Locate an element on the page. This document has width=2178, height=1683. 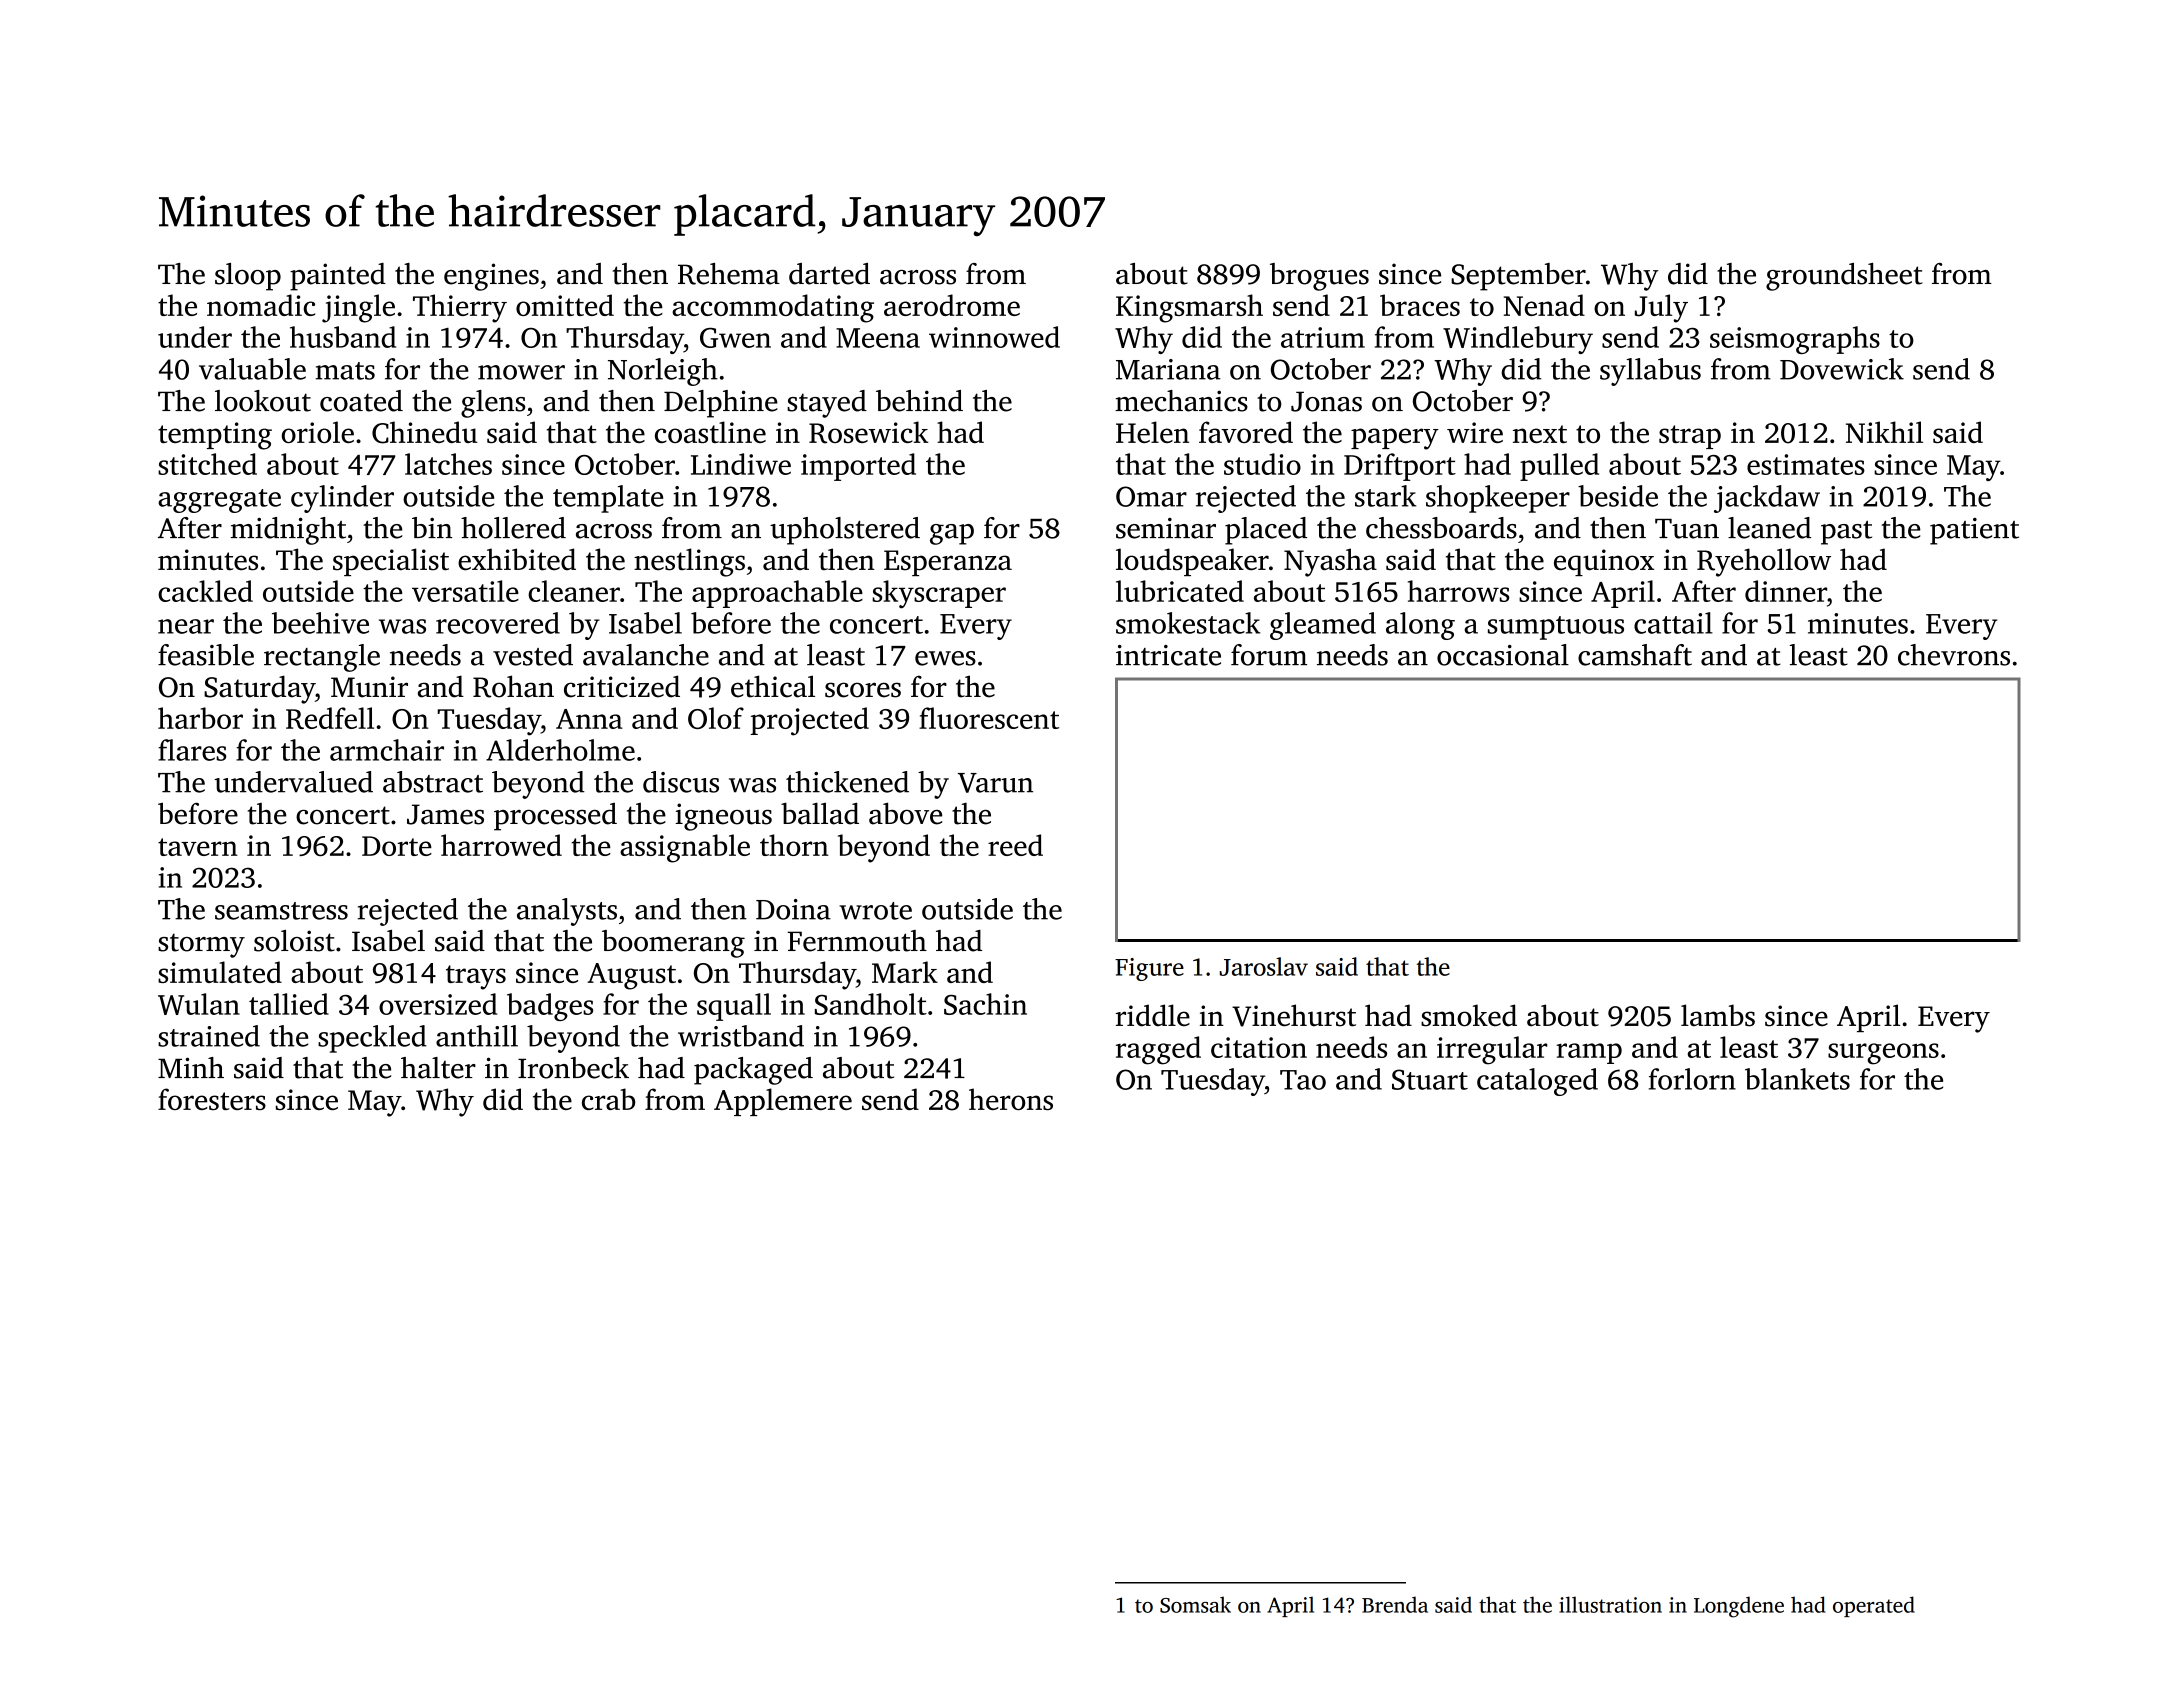
Varun is located at coordinates (995, 783).
